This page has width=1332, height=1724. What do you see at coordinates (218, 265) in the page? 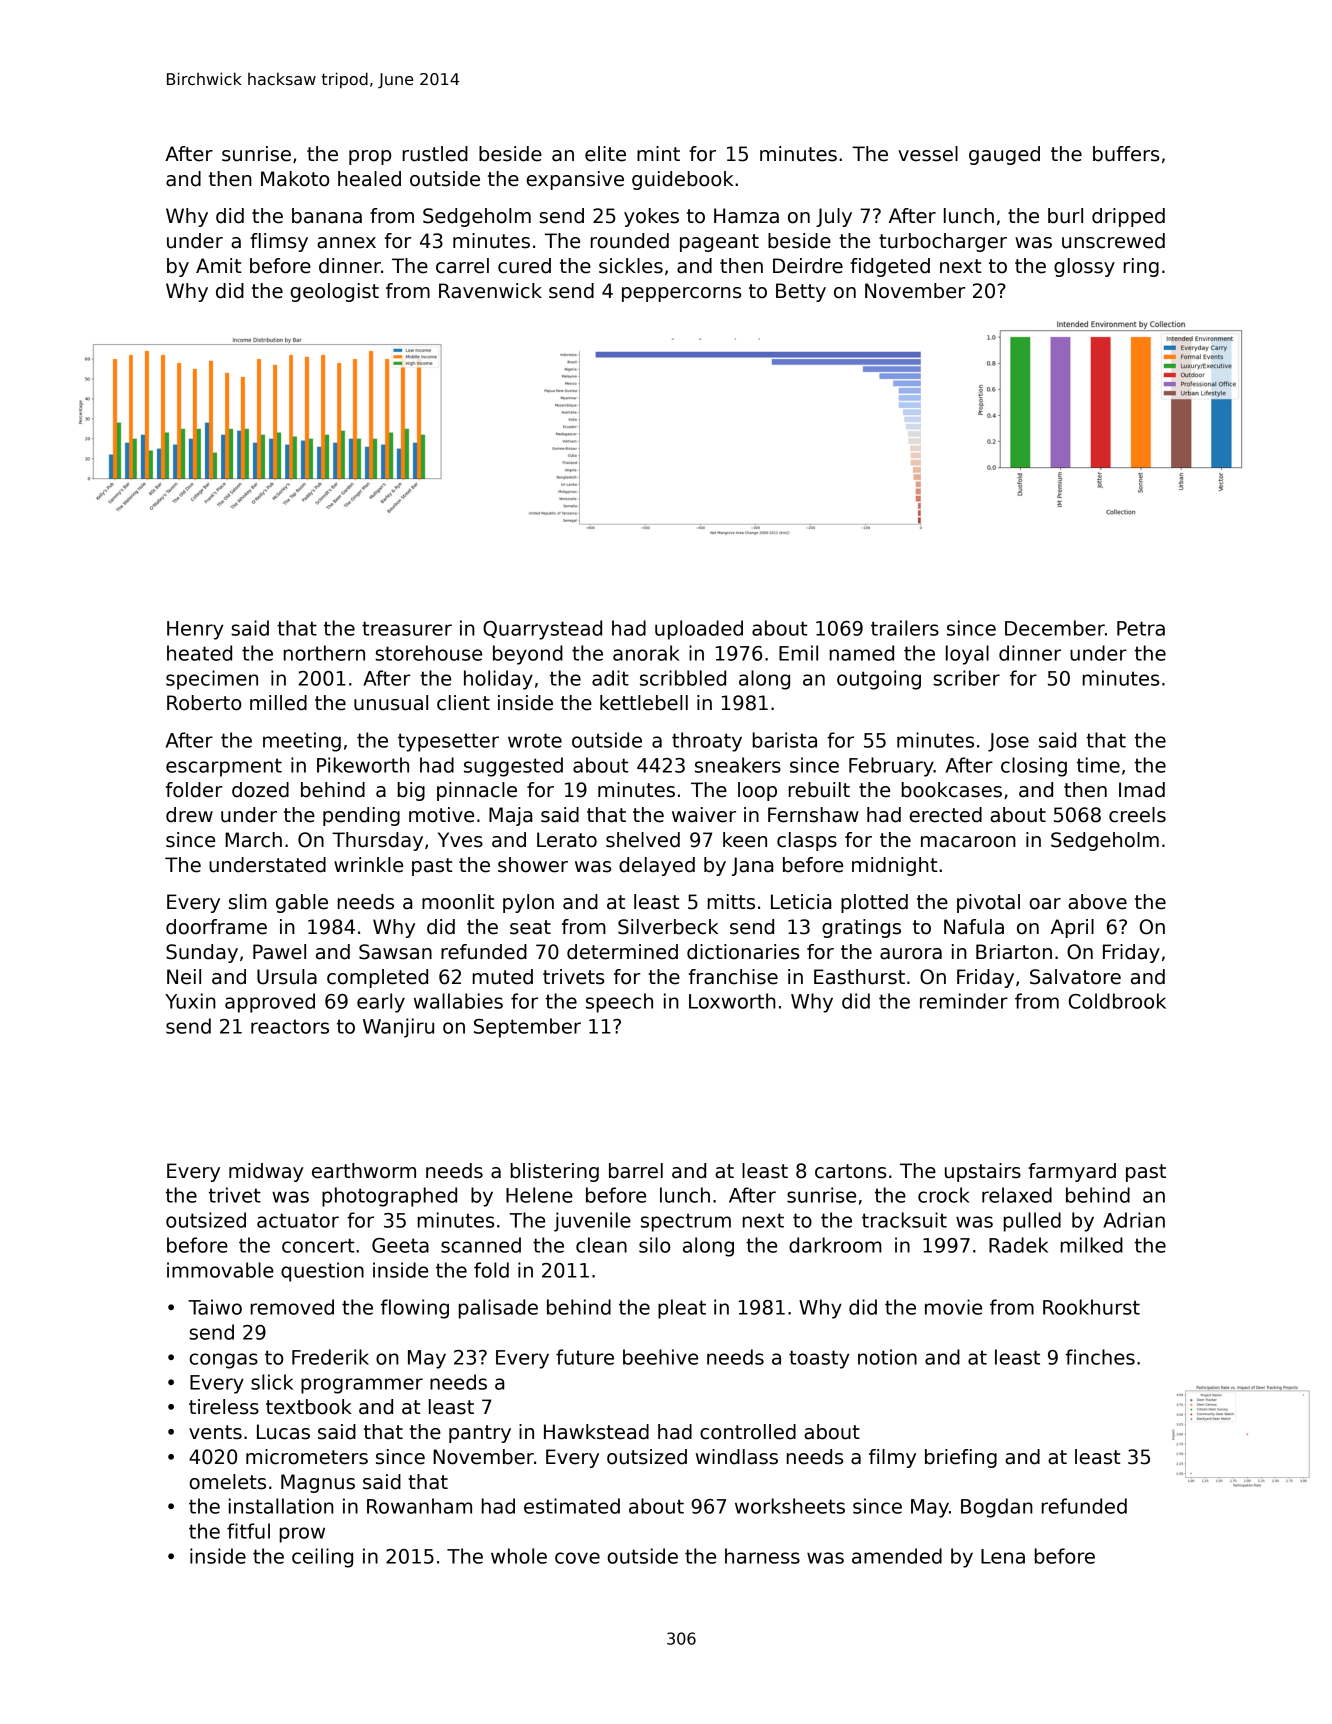
I see `Amit` at bounding box center [218, 265].
